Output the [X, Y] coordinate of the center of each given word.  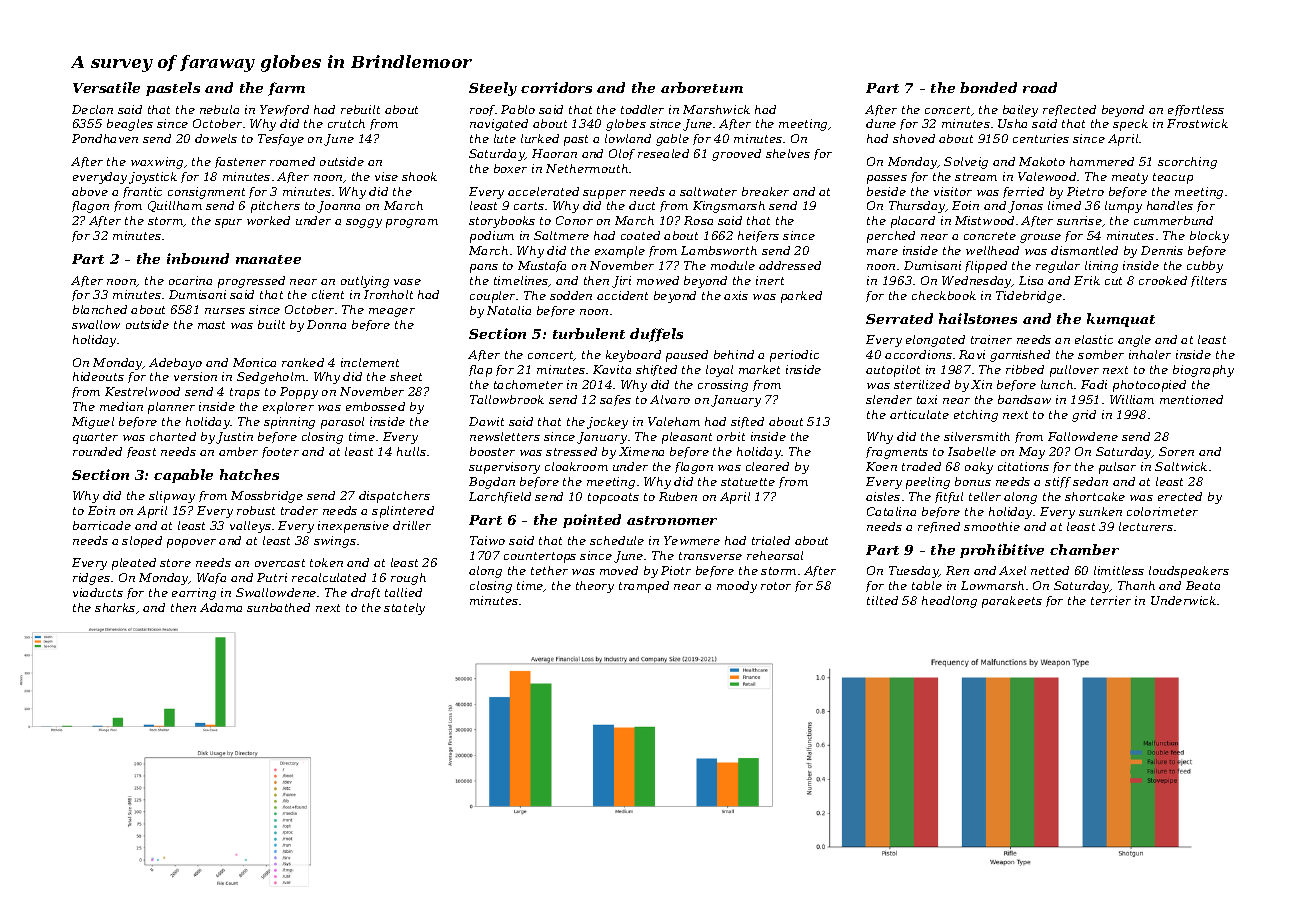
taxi [927, 399]
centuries [1041, 138]
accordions [918, 354]
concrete [990, 236]
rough [408, 579]
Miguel [93, 423]
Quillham [175, 206]
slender [889, 399]
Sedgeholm [271, 378]
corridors [556, 87]
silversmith [977, 436]
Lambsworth [719, 250]
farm [286, 89]
